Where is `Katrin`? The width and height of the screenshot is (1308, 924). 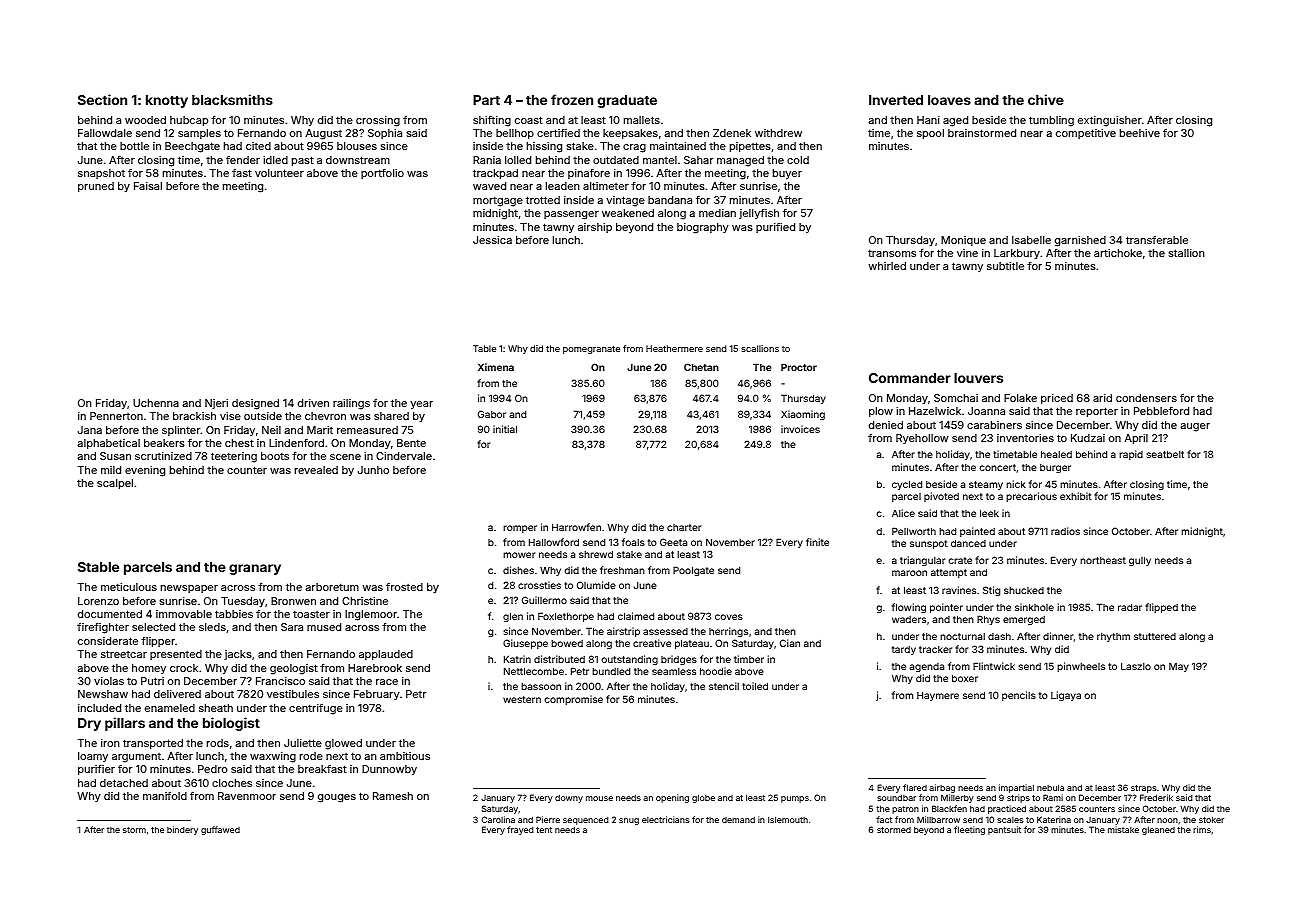 Katrin is located at coordinates (517, 659).
